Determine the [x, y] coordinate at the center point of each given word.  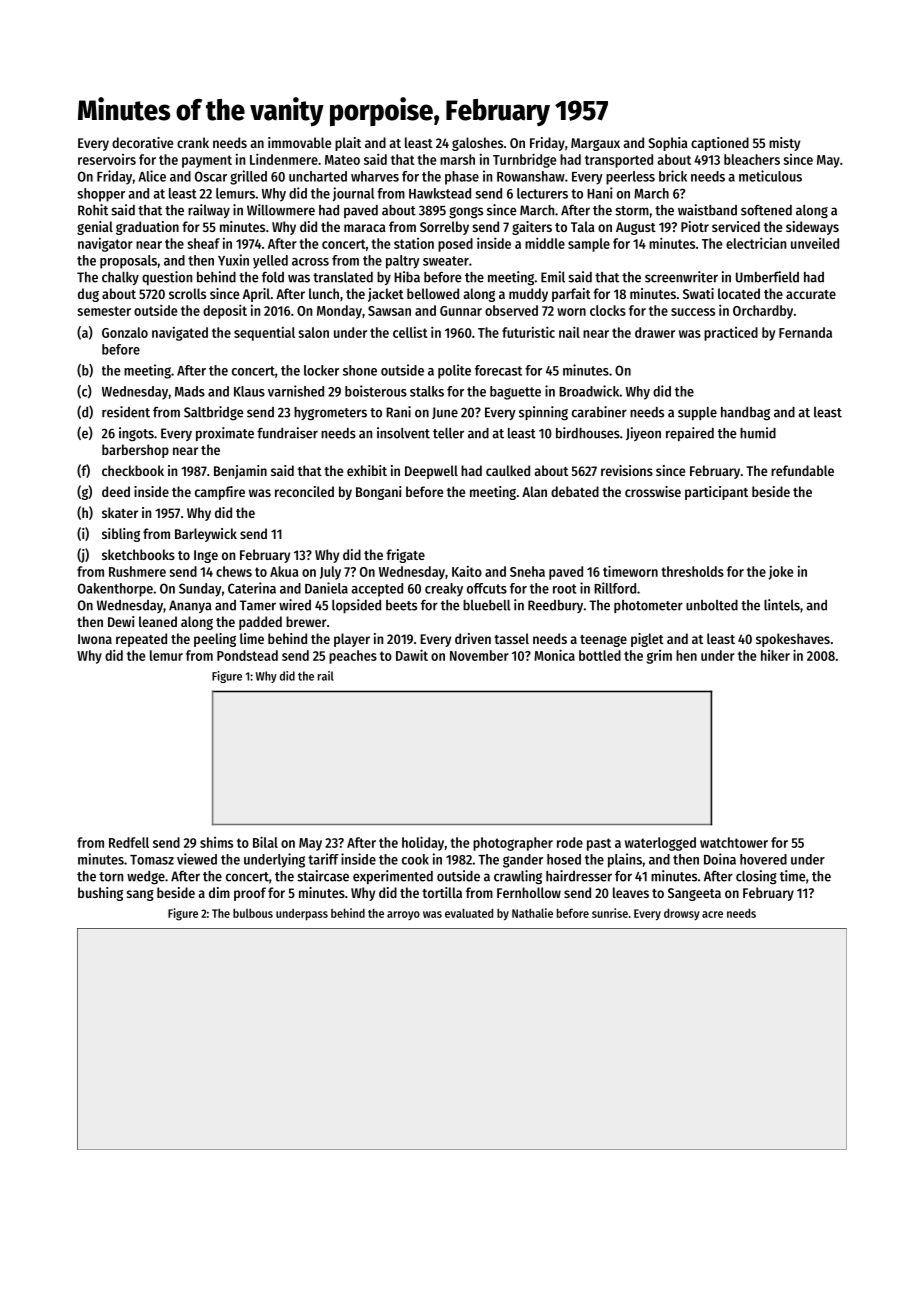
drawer [655, 332]
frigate [405, 556]
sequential [264, 333]
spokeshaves [793, 640]
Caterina [252, 588]
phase [462, 178]
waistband [707, 210]
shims [216, 842]
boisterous [376, 391]
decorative [142, 142]
